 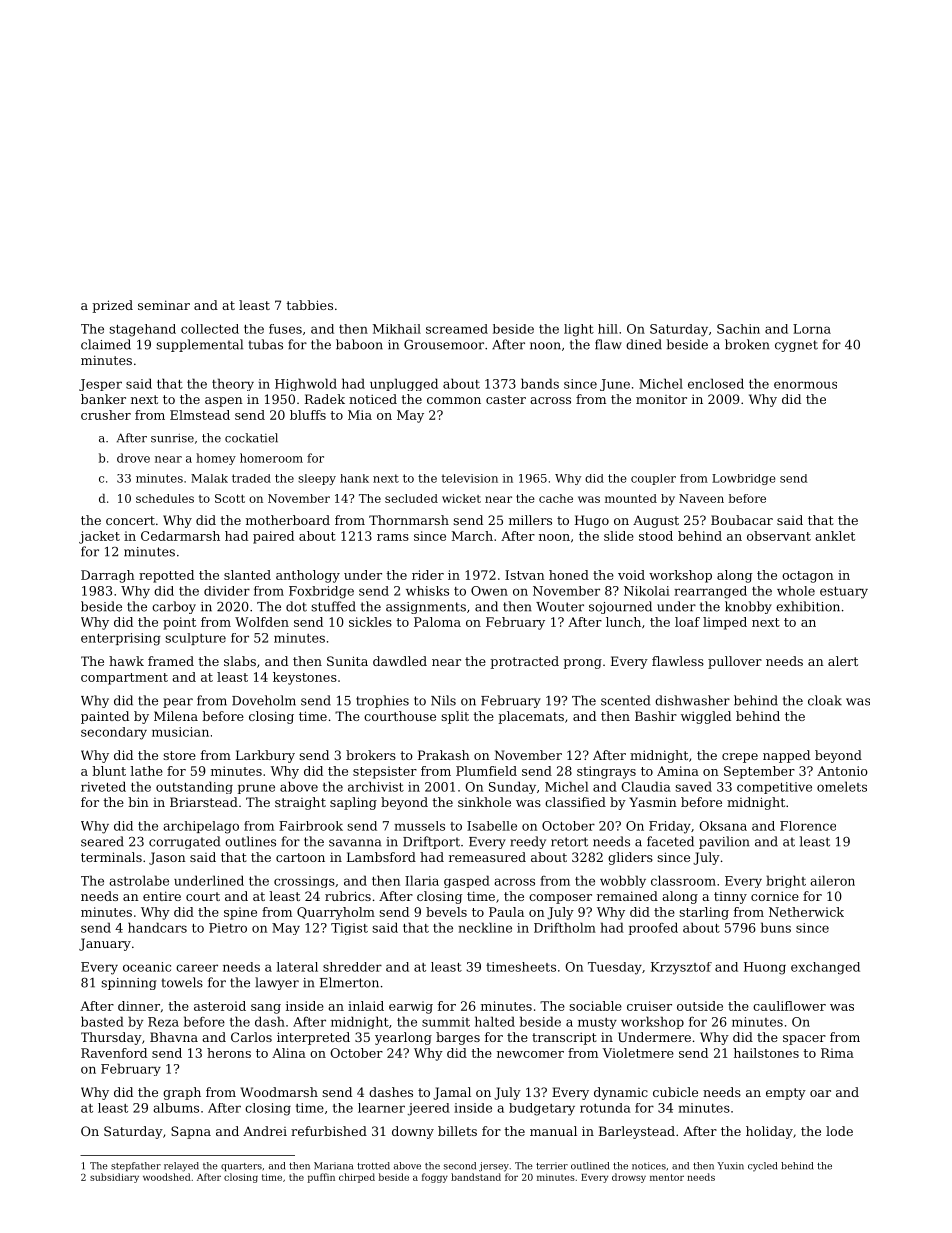 What do you see at coordinates (333, 606) in the screenshot?
I see `stuffed` at bounding box center [333, 606].
